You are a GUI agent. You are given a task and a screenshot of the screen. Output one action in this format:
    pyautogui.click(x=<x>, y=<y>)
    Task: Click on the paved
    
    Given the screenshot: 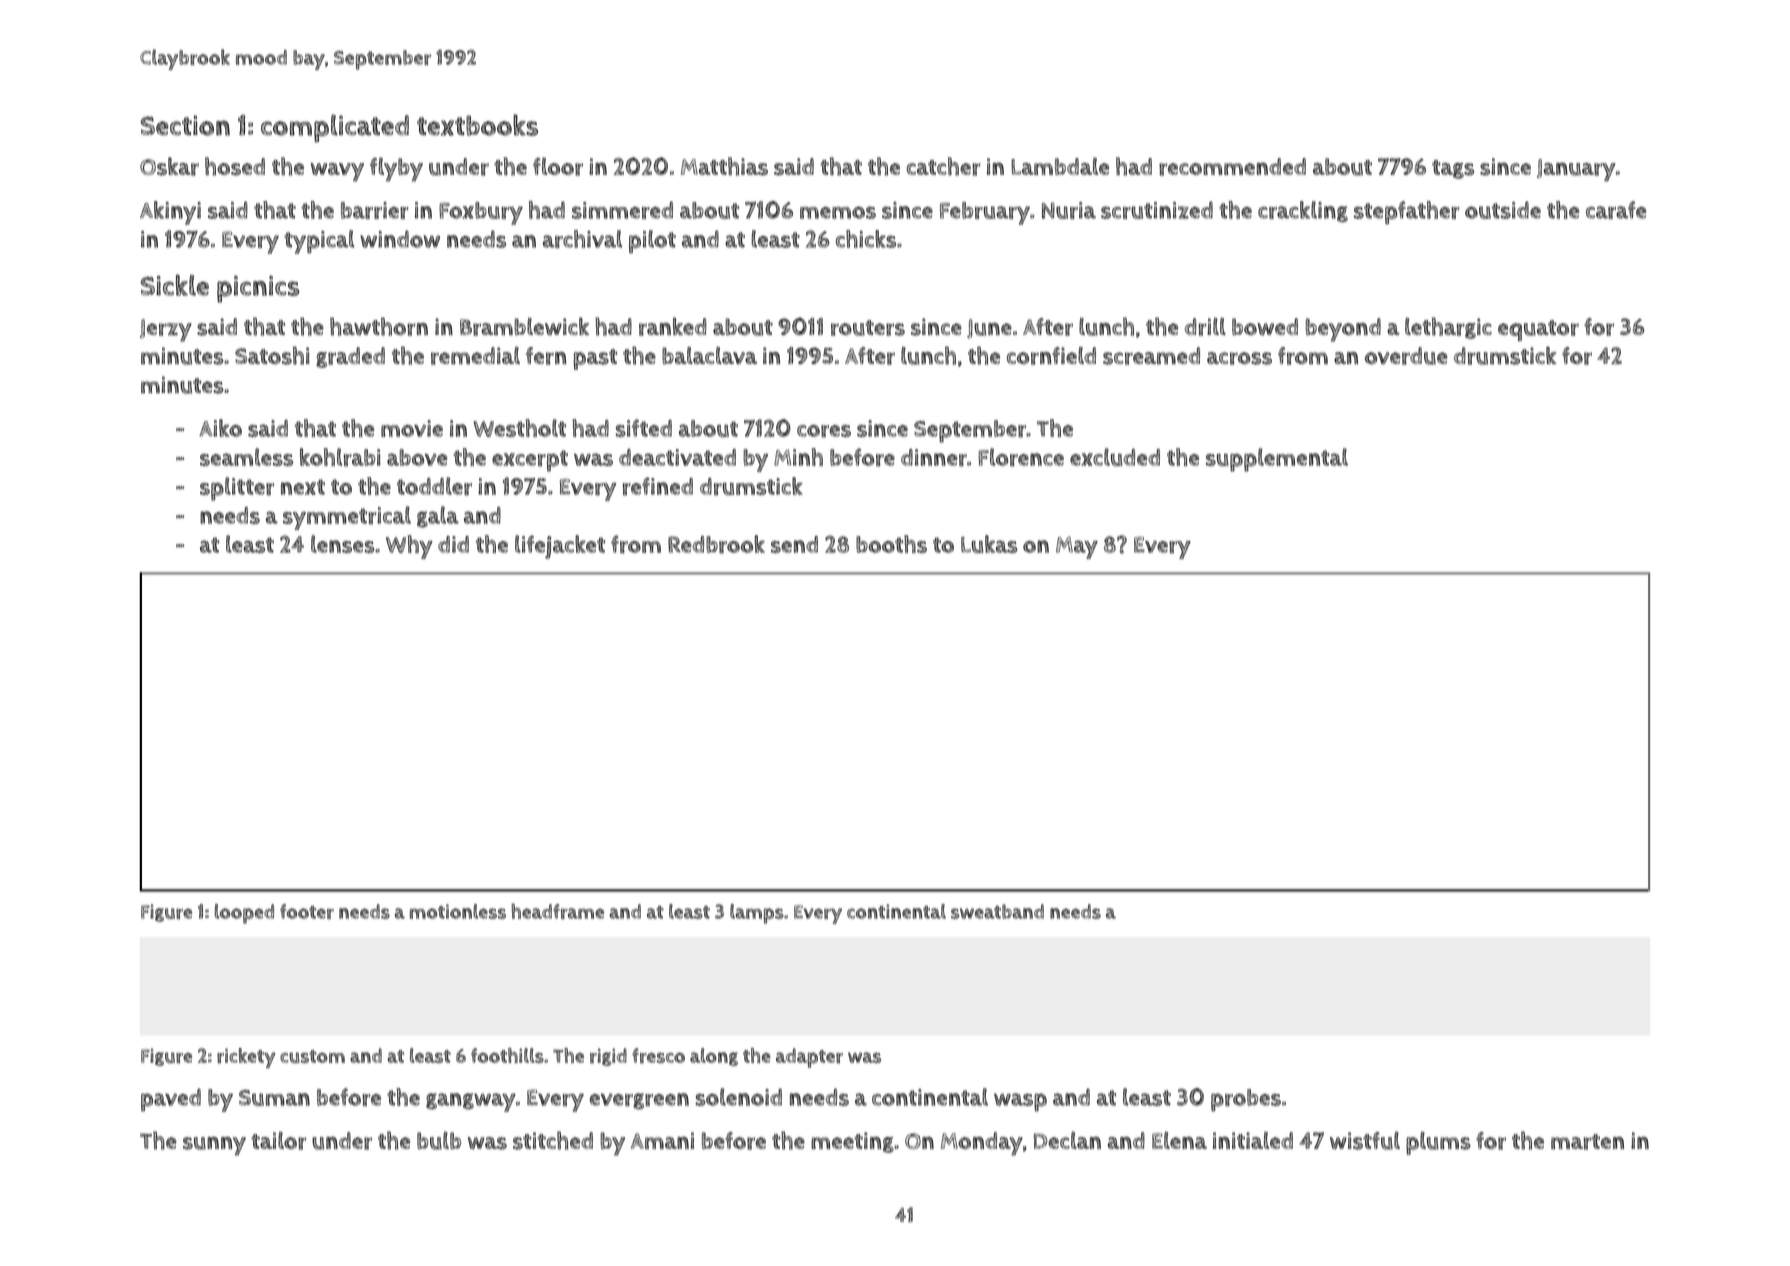 What is the action you would take?
    pyautogui.click(x=171, y=1100)
